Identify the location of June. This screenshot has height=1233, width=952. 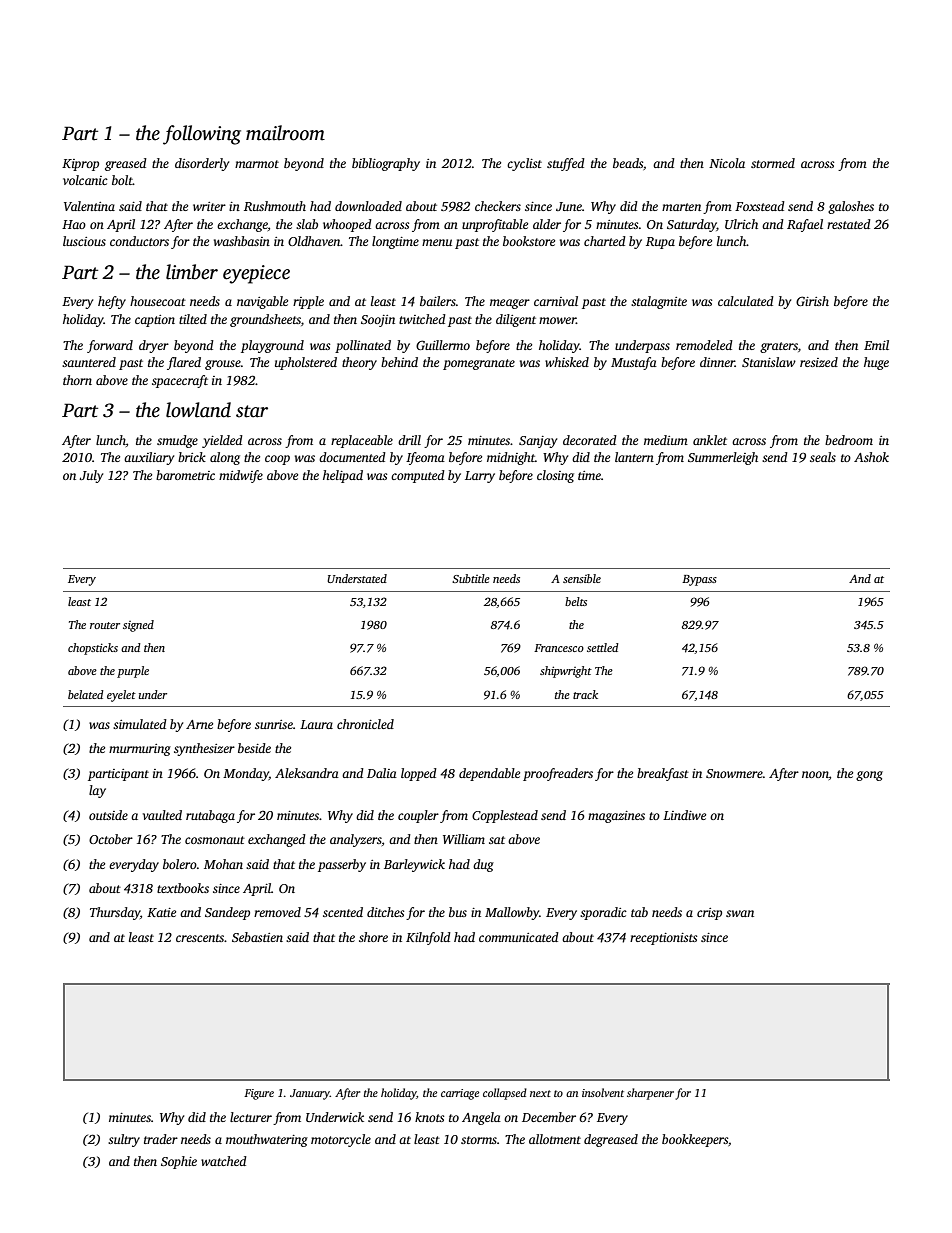
(569, 206).
